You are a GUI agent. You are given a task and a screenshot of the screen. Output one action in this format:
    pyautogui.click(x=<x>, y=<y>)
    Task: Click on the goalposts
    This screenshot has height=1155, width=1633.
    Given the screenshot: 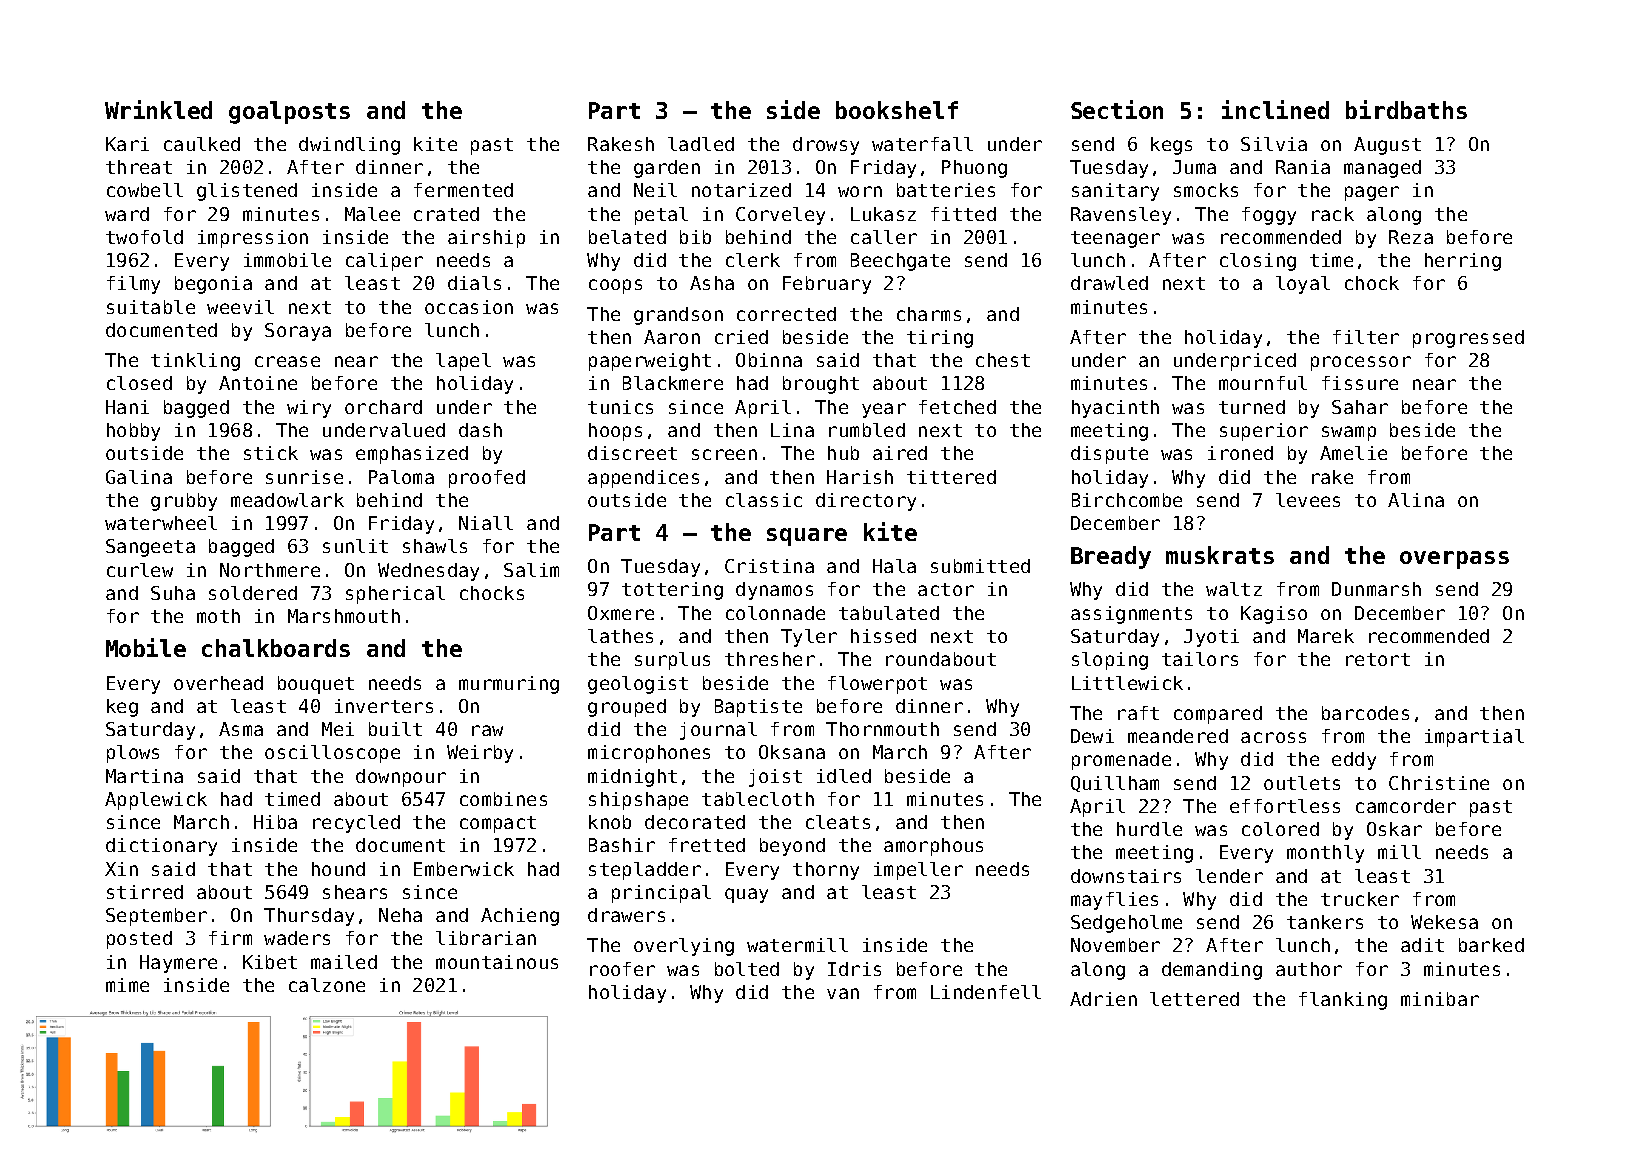 What is the action you would take?
    pyautogui.click(x=289, y=112)
